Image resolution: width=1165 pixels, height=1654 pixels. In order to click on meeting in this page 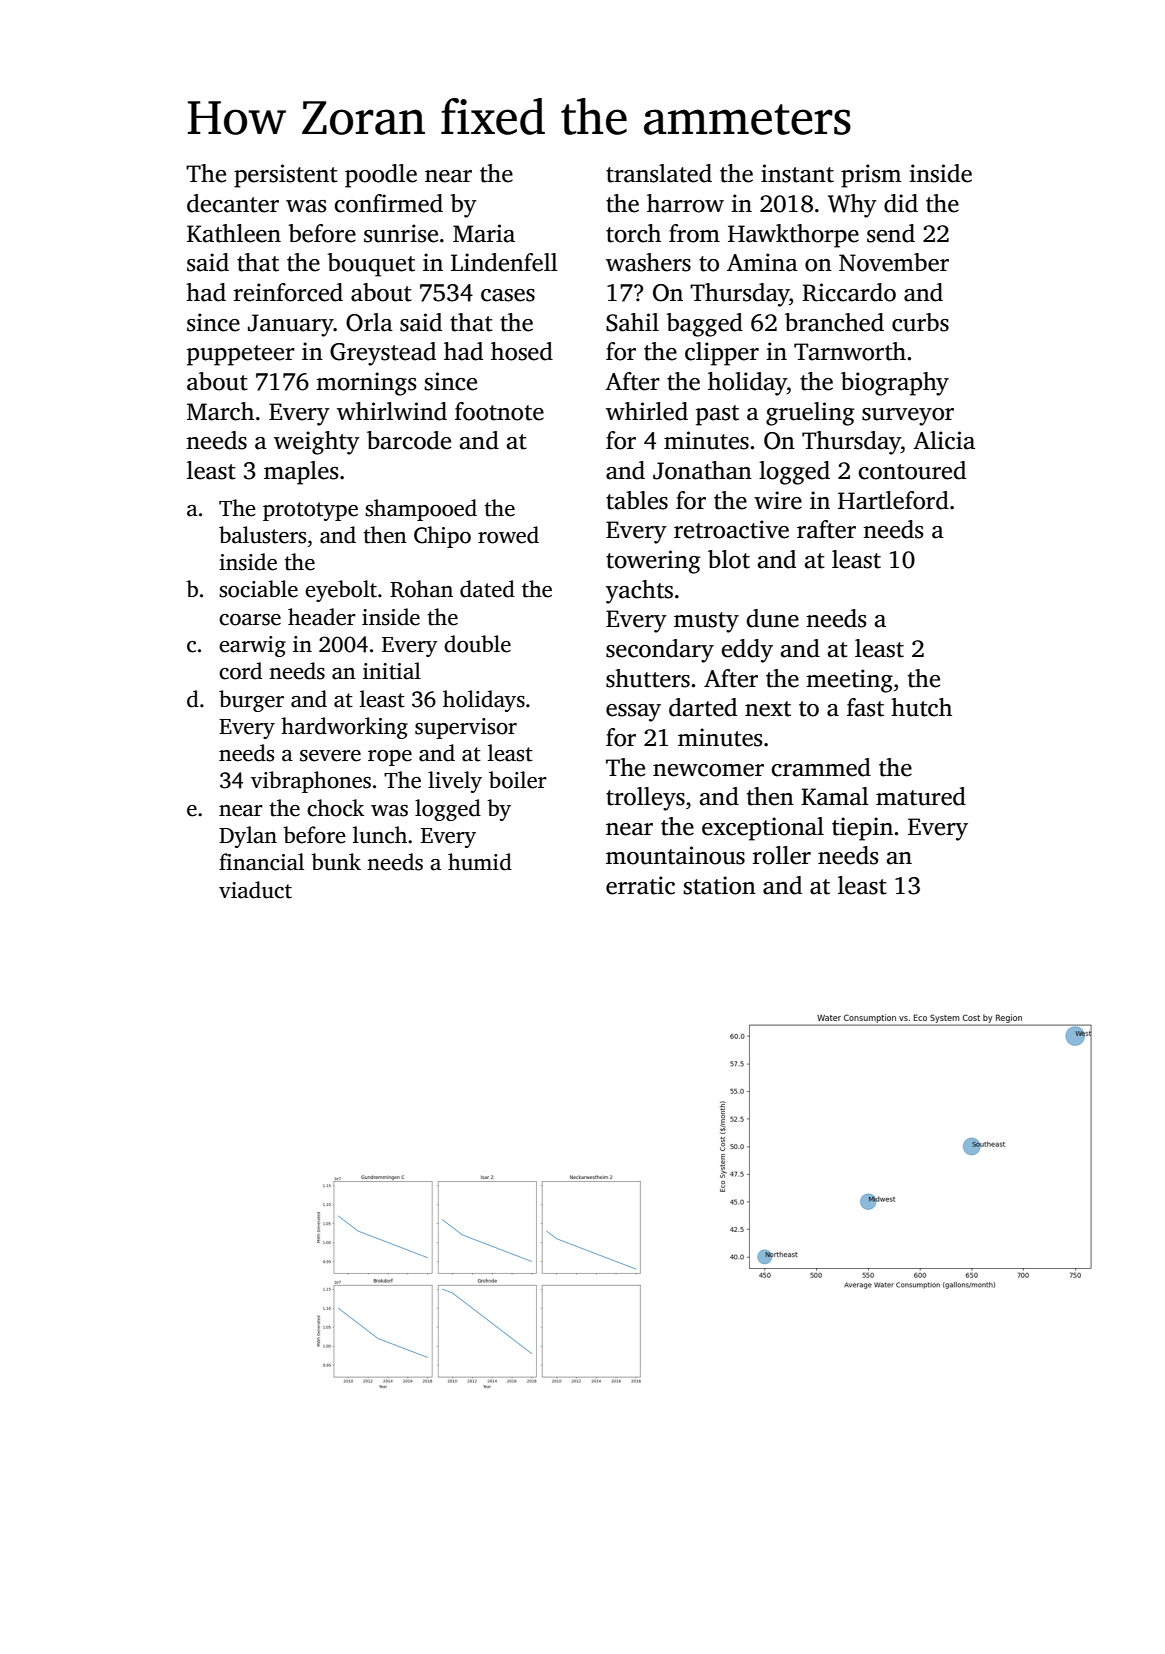, I will do `click(849, 681)`.
